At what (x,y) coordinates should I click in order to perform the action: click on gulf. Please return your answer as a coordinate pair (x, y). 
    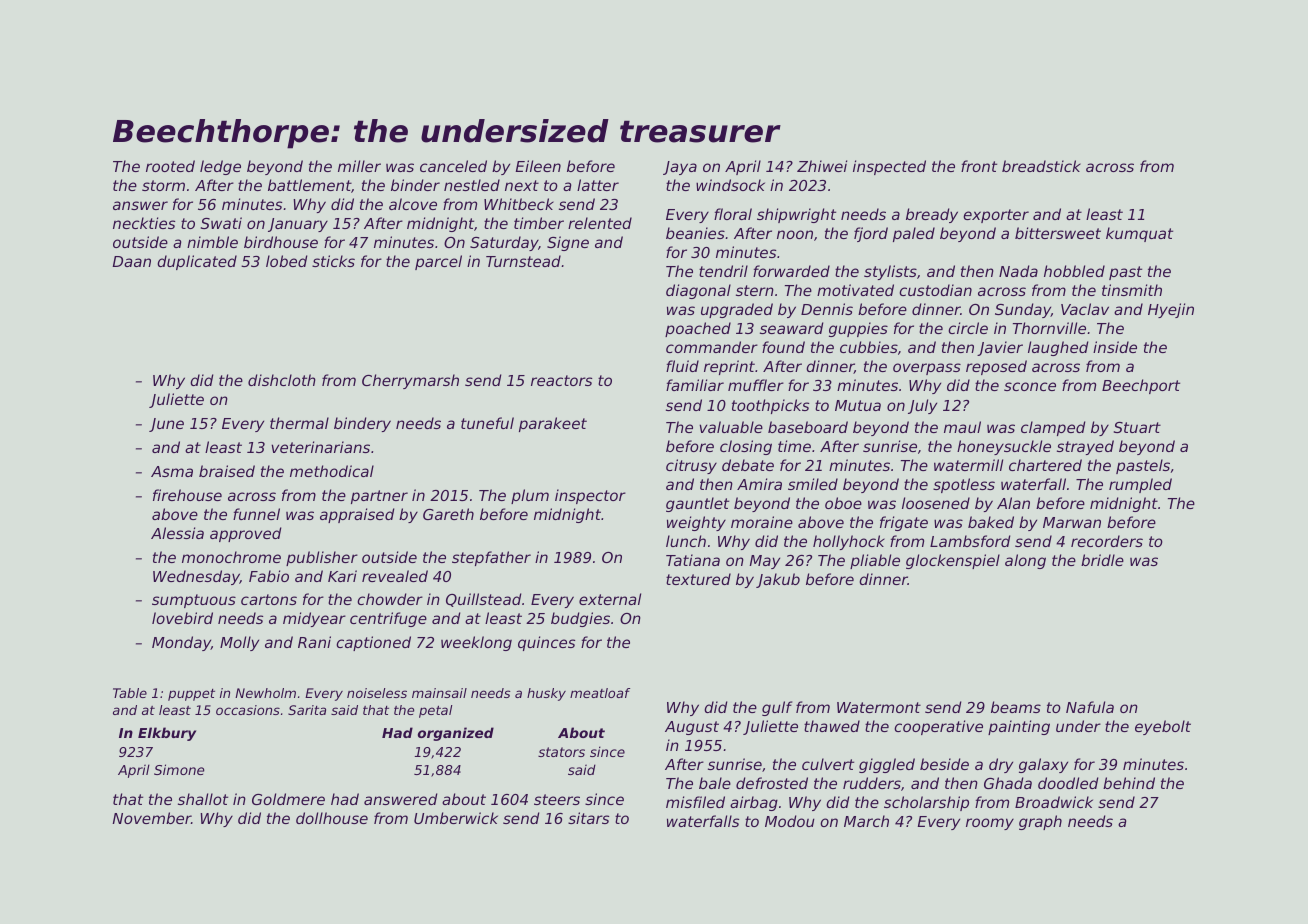
    Looking at the image, I should click on (777, 708).
